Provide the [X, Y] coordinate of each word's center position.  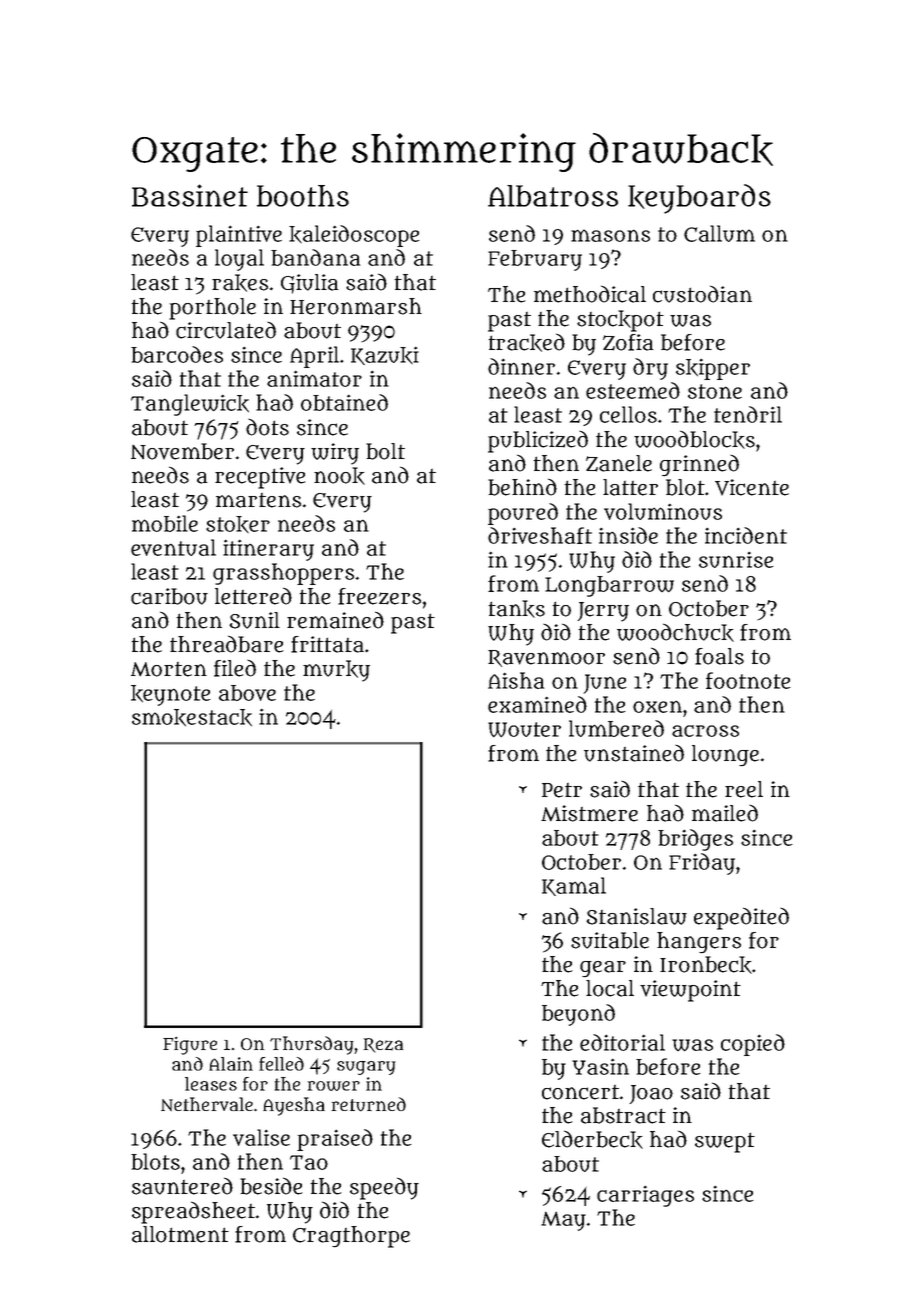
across [705, 731]
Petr [562, 790]
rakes [240, 283]
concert [580, 1092]
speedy [384, 1188]
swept [725, 1142]
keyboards [699, 199]
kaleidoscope [354, 236]
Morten [169, 669]
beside [271, 1186]
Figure [190, 1046]
